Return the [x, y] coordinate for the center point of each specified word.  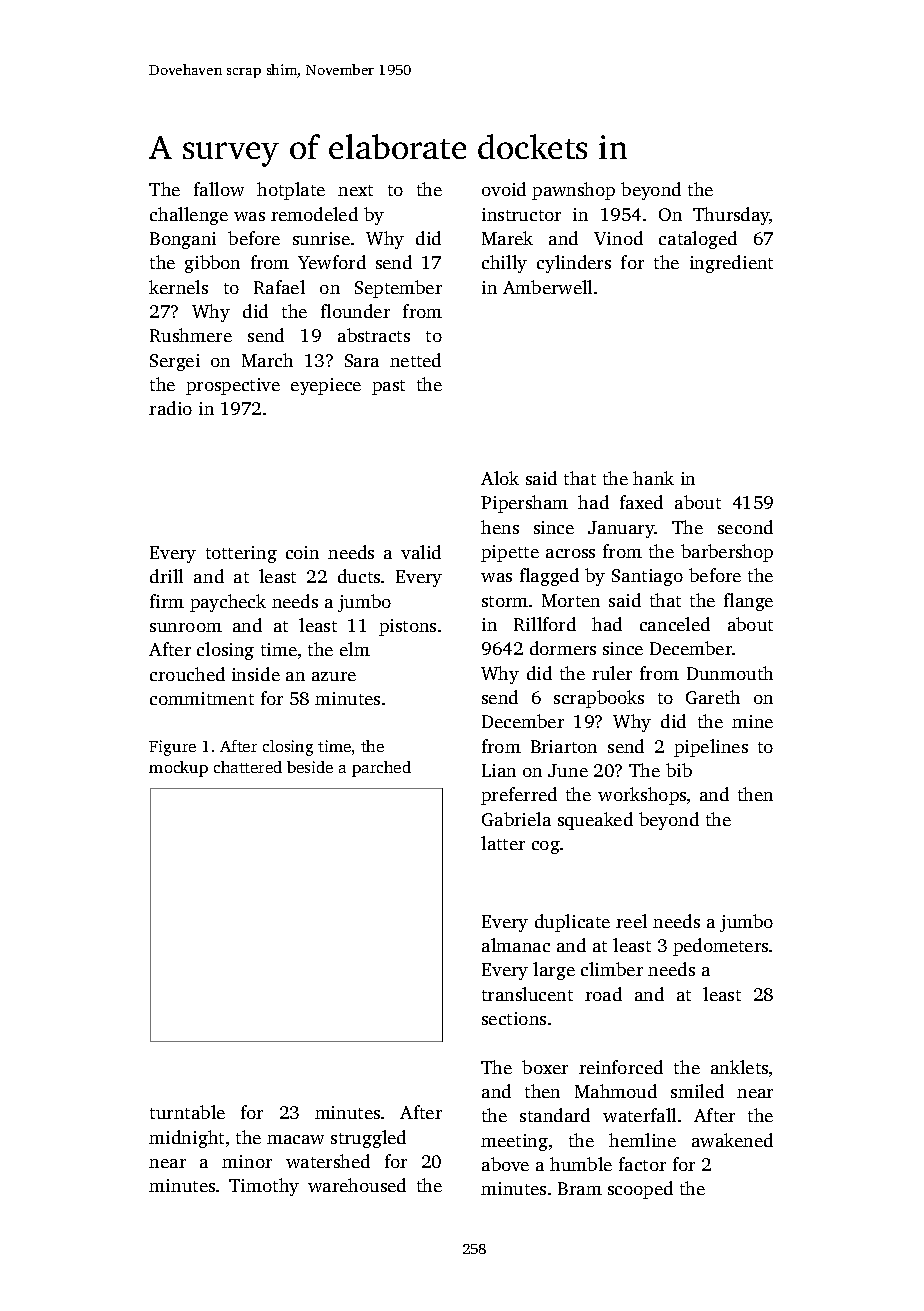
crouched [187, 674]
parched [381, 769]
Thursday [731, 216]
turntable [187, 1112]
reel [631, 921]
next [355, 190]
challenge [189, 216]
